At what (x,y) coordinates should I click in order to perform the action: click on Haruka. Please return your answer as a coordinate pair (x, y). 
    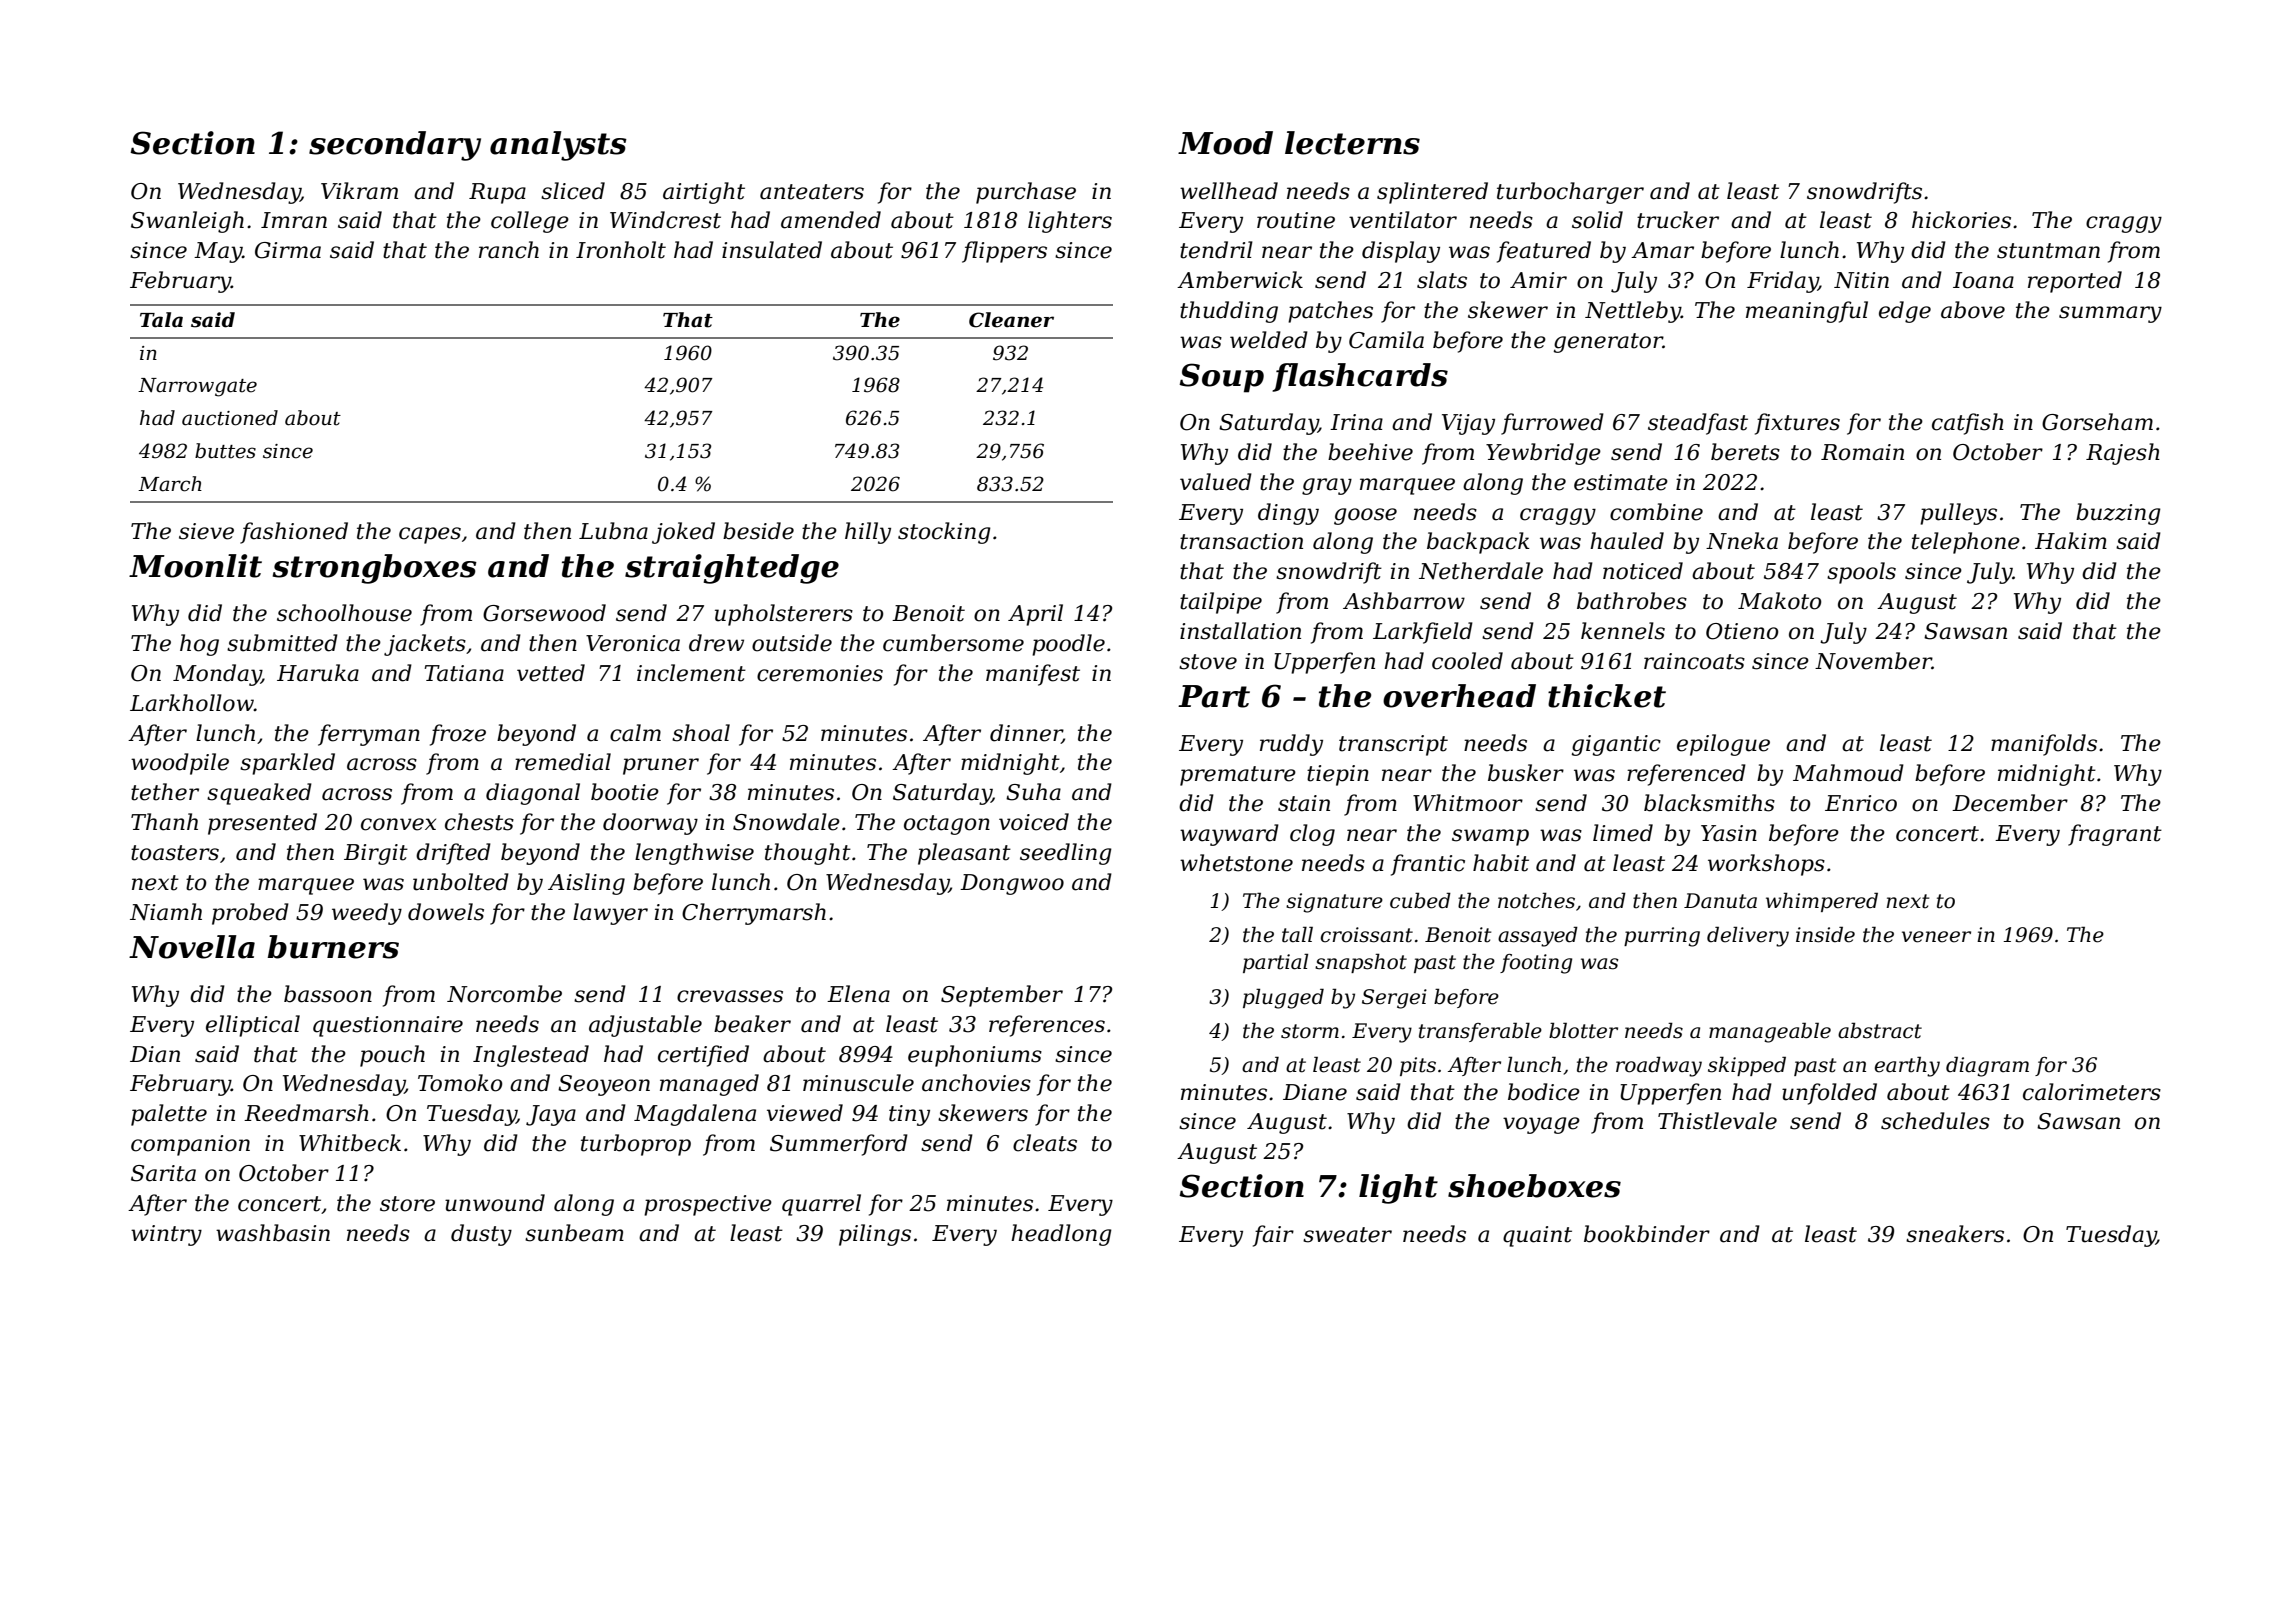
    Looking at the image, I should click on (318, 673).
